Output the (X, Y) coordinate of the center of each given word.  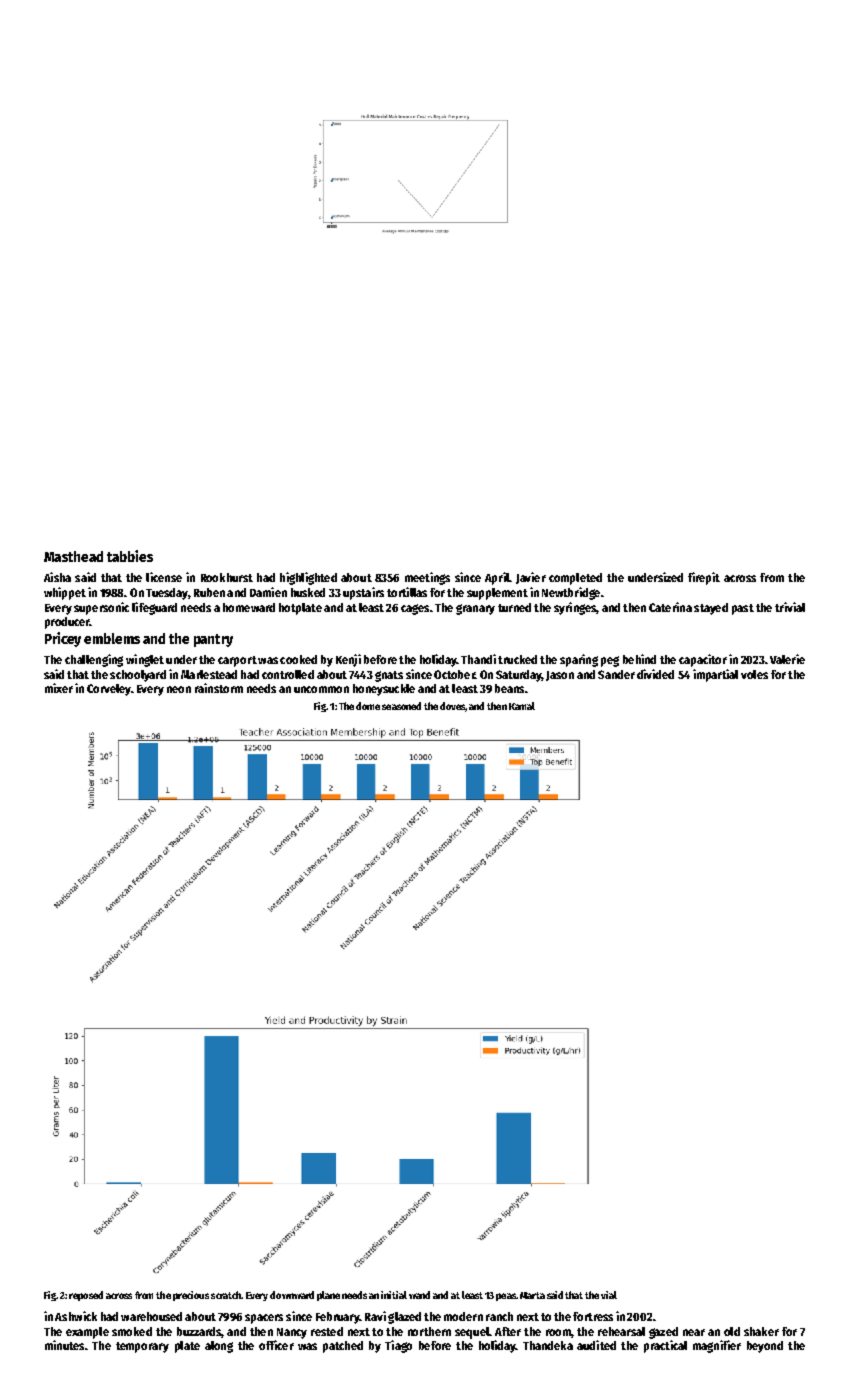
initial (394, 1295)
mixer (59, 688)
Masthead (73, 556)
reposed (86, 1296)
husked (308, 592)
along (219, 1347)
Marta (532, 1295)
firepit (704, 578)
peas (506, 1297)
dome (368, 706)
